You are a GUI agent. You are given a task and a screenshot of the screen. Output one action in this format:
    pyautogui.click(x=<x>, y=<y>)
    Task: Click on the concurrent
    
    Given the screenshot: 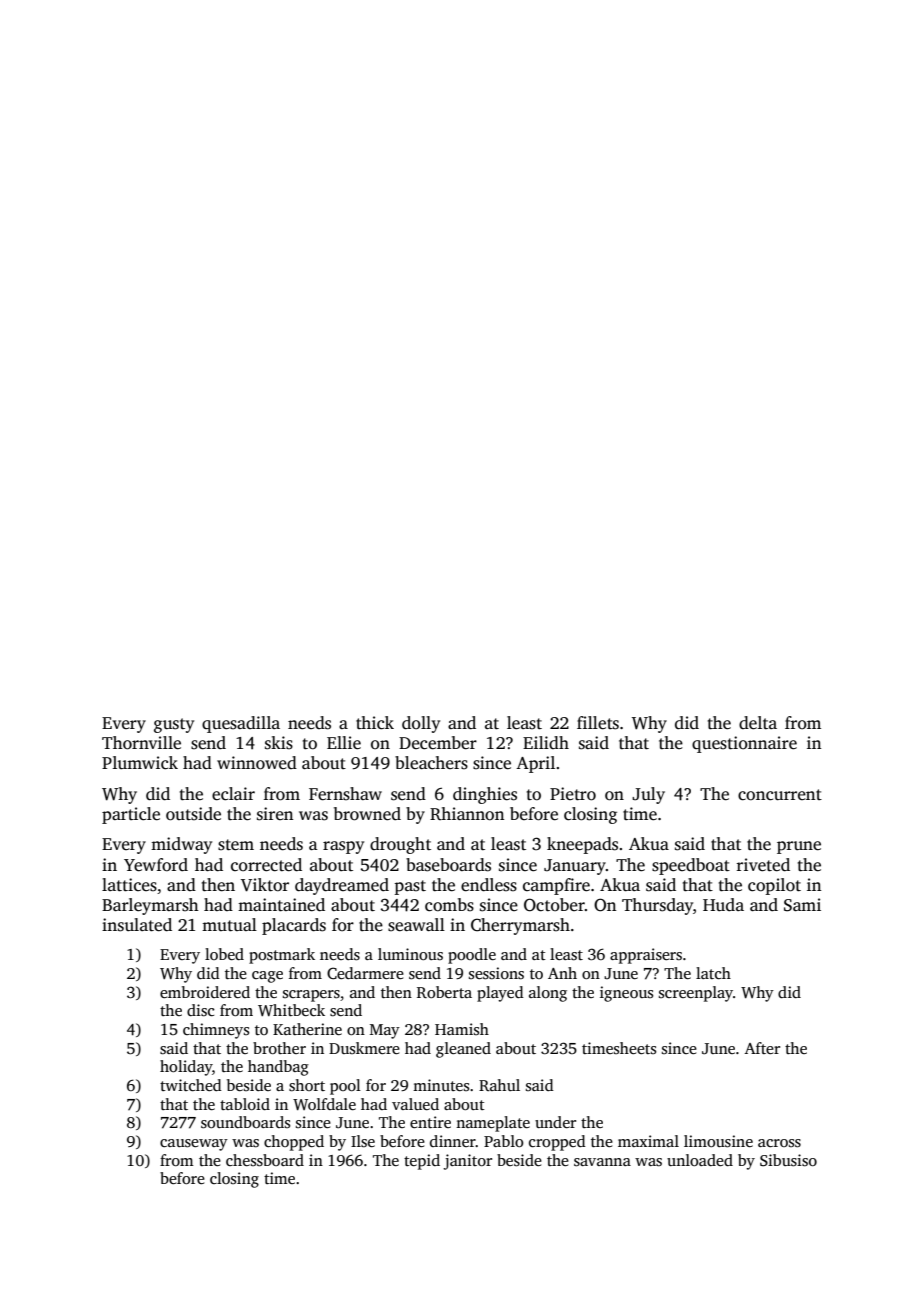 What is the action you would take?
    pyautogui.click(x=780, y=795)
